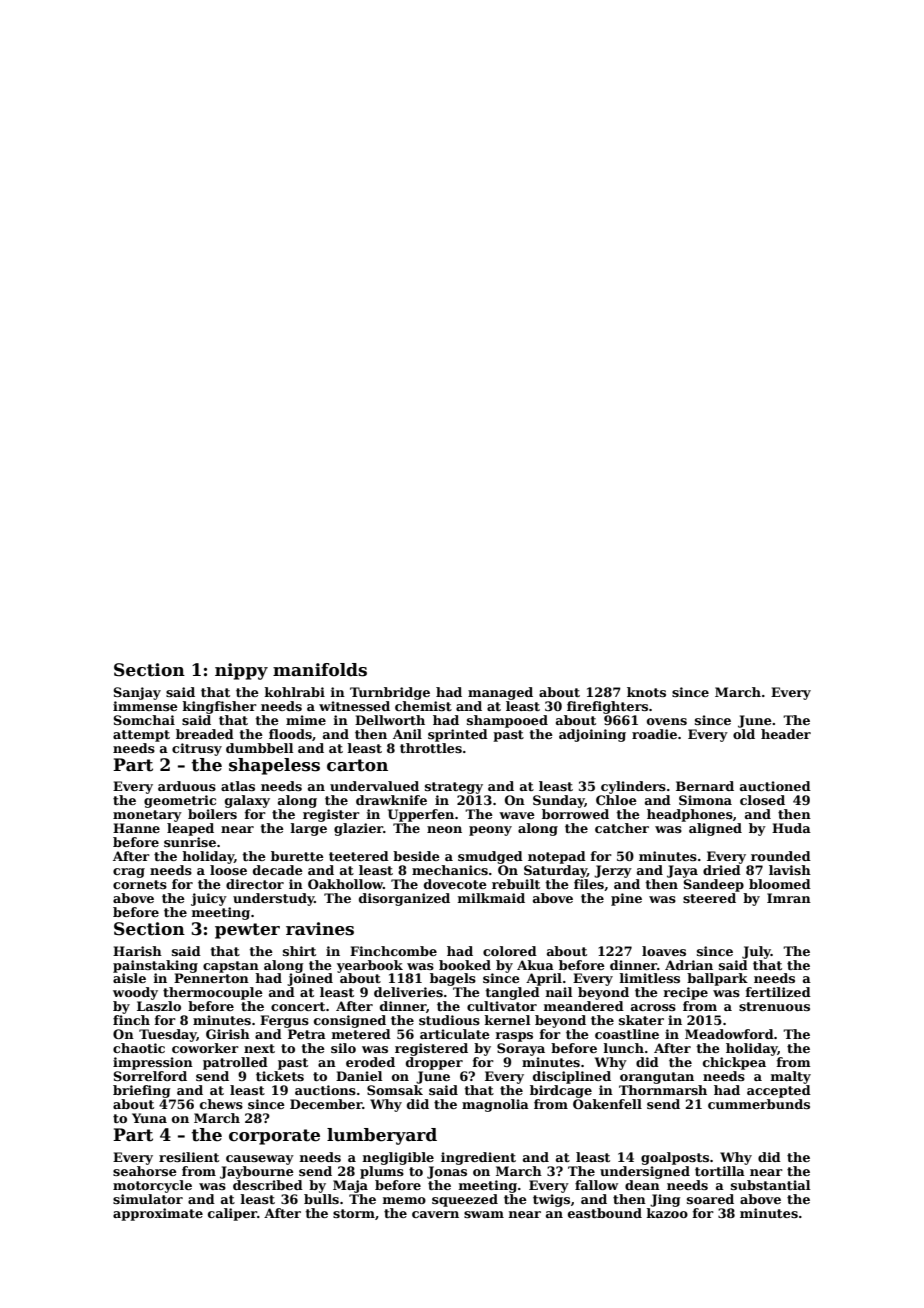 This page has width=924, height=1308. What do you see at coordinates (607, 1104) in the page?
I see `Oakenfell` at bounding box center [607, 1104].
